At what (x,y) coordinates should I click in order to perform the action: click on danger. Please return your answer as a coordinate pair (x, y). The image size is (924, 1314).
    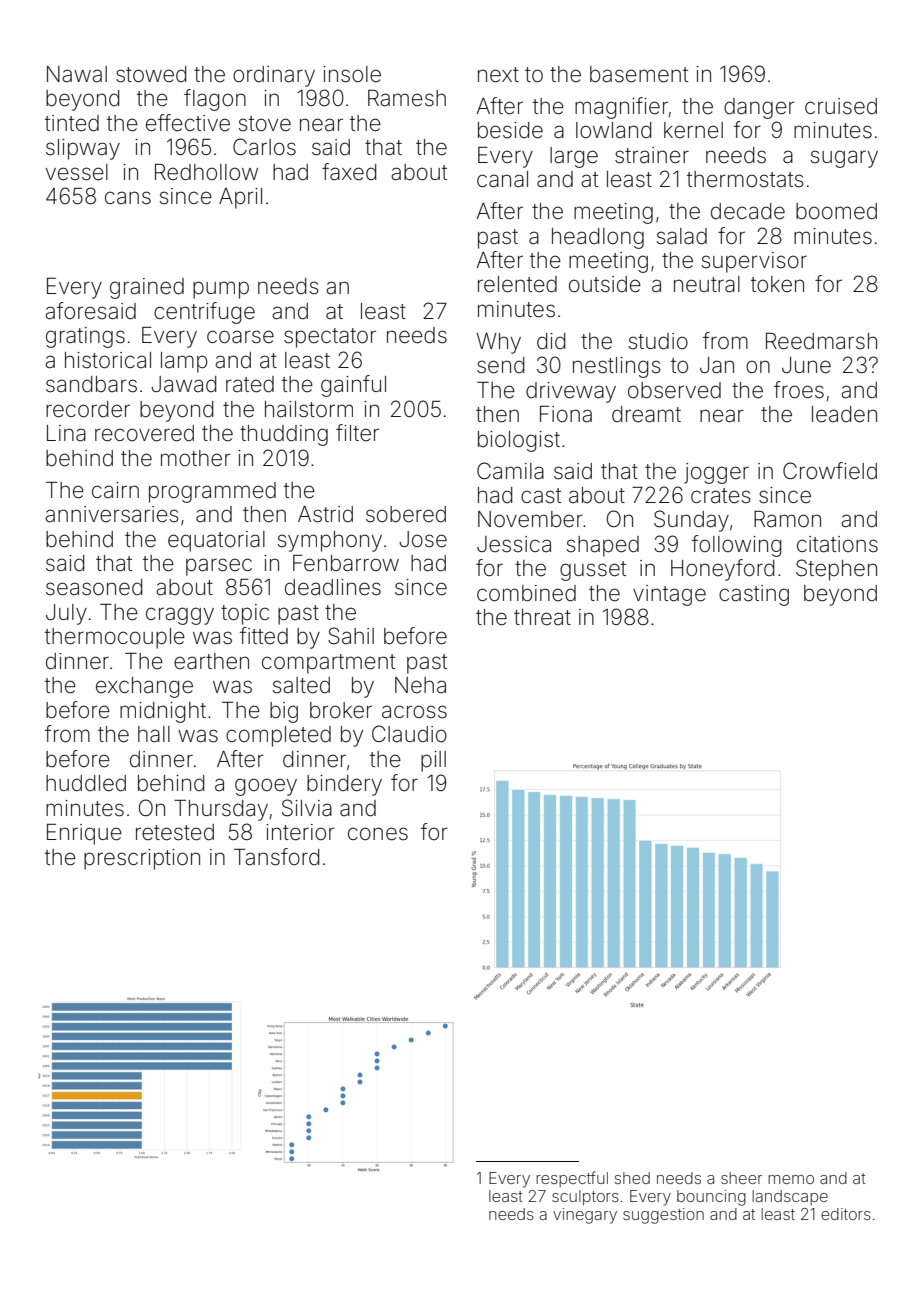
    Looking at the image, I should click on (759, 108).
